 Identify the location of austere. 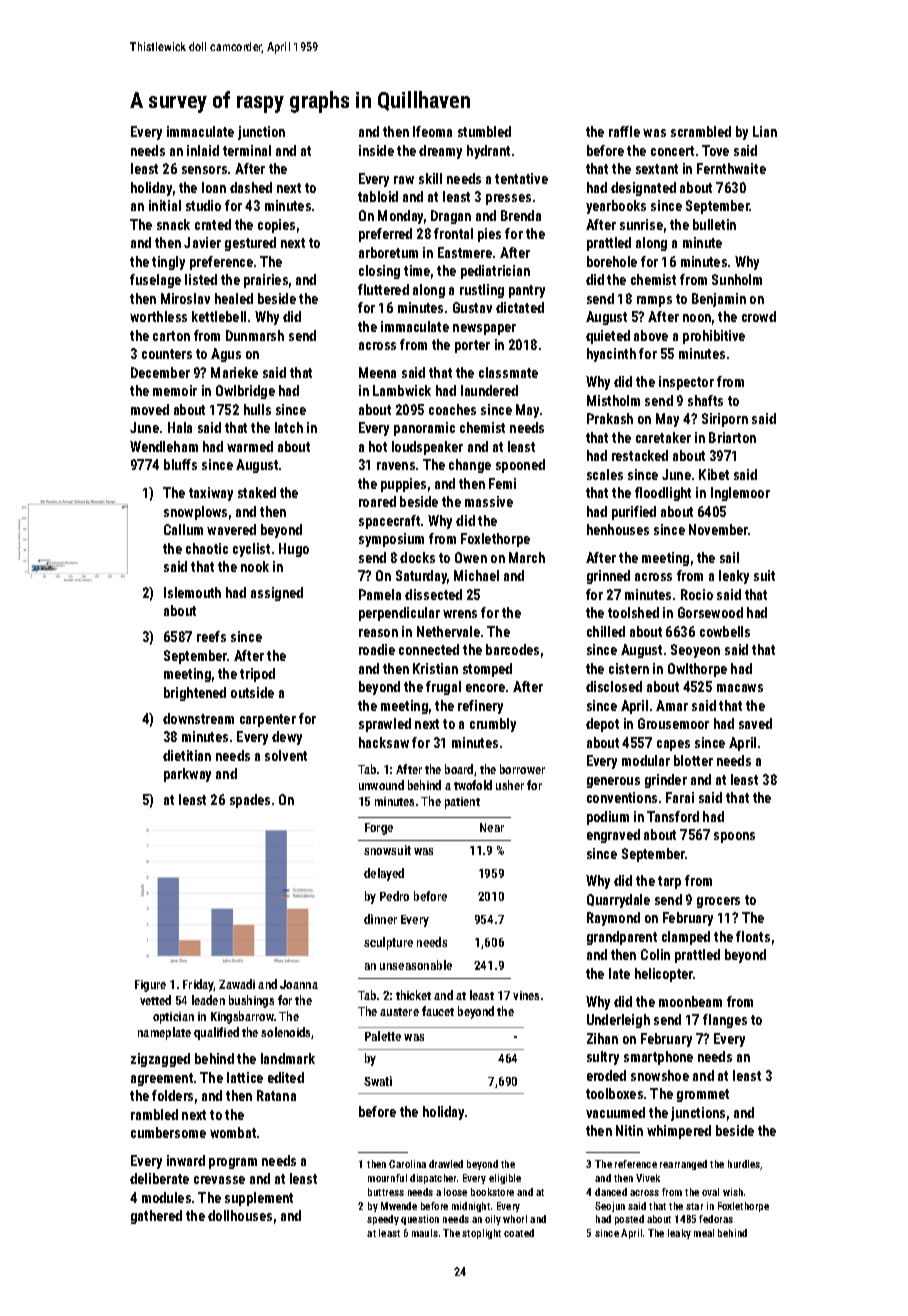
(399, 1012).
